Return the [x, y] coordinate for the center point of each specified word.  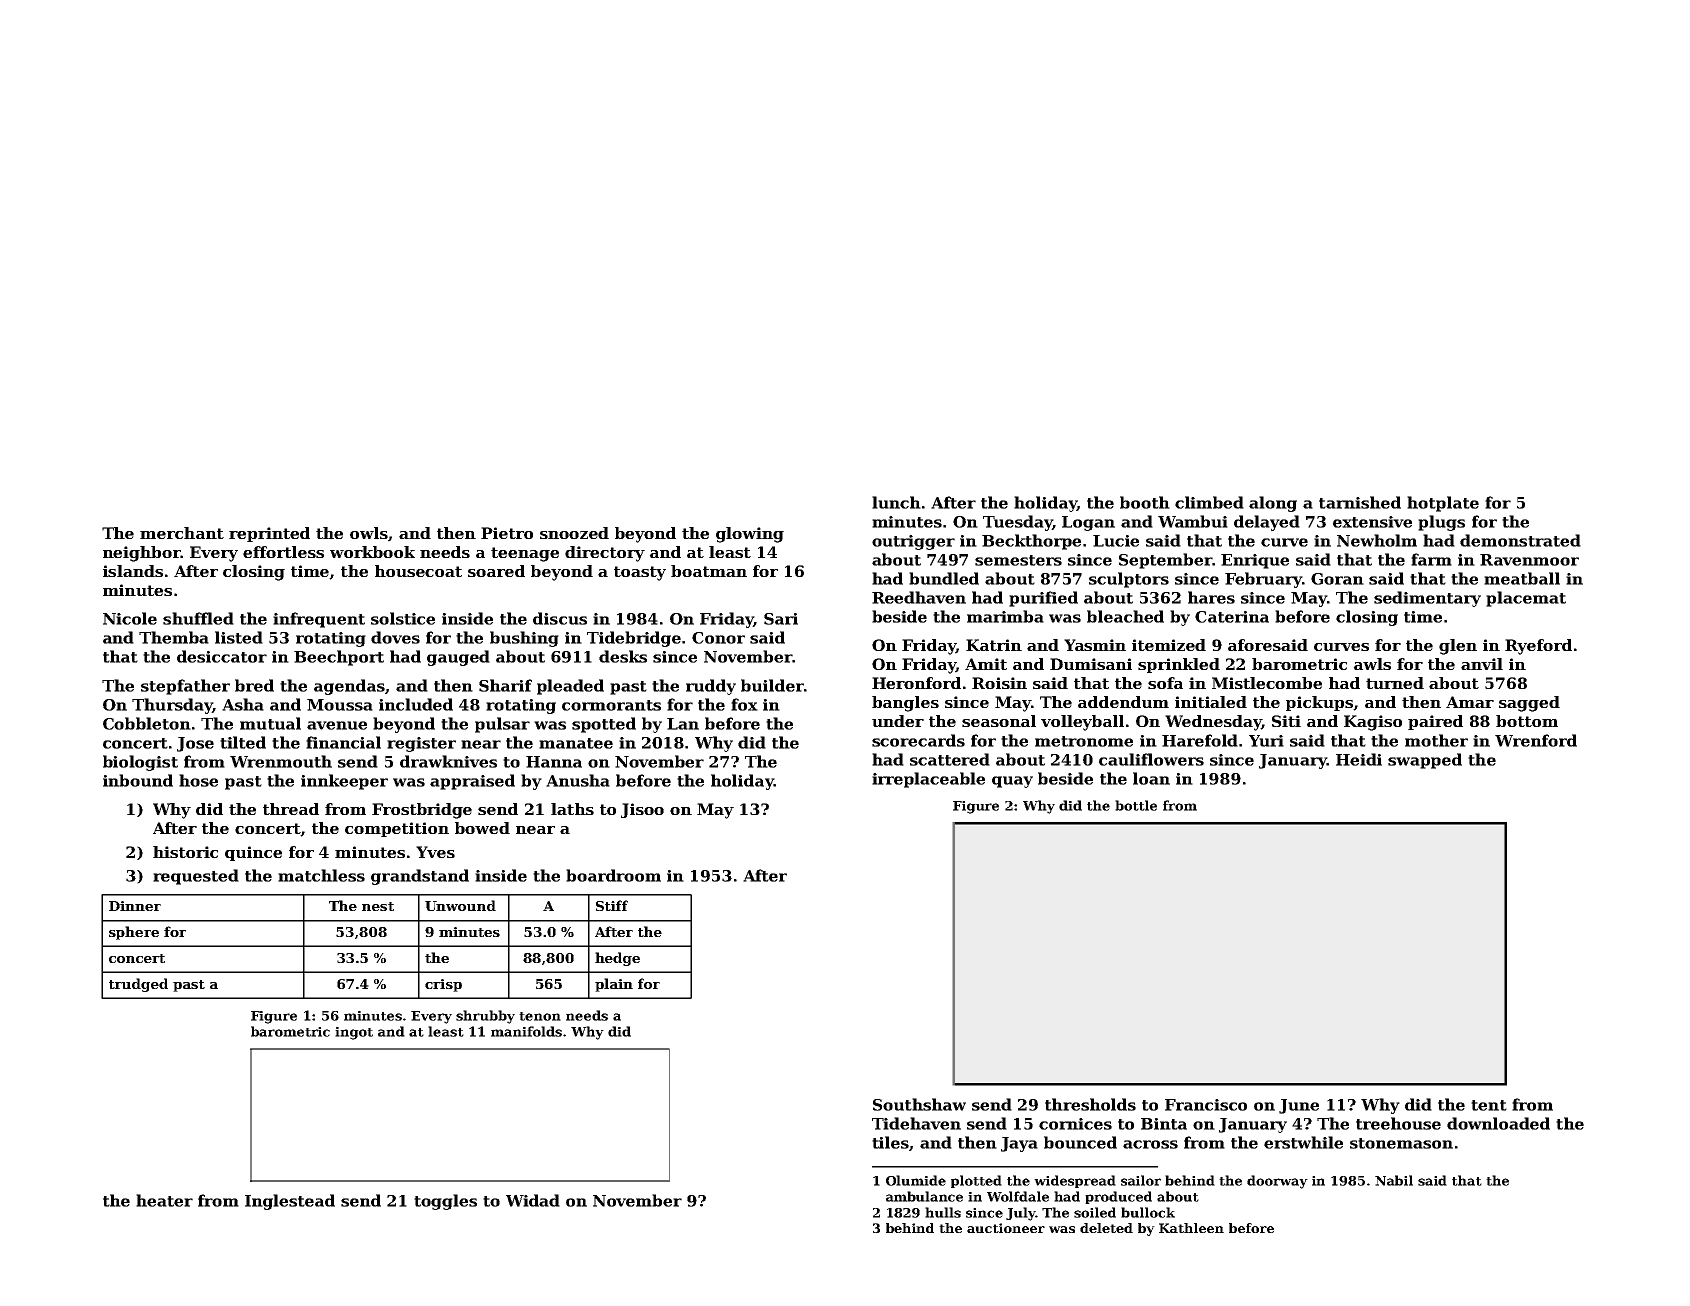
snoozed [574, 533]
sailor [1141, 1180]
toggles [445, 1202]
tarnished [1360, 502]
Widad [533, 1200]
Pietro [507, 533]
